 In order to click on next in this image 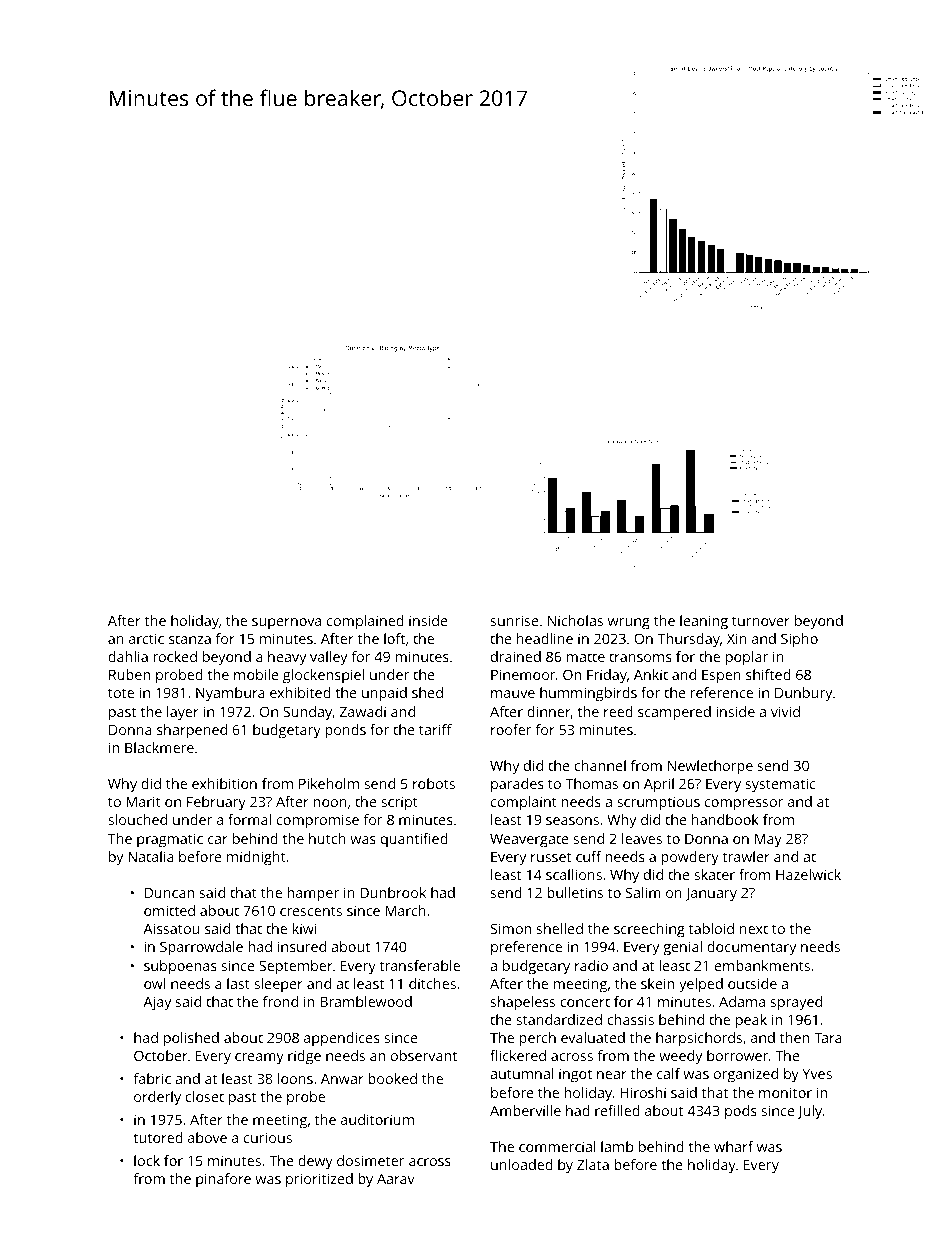, I will do `click(754, 929)`.
